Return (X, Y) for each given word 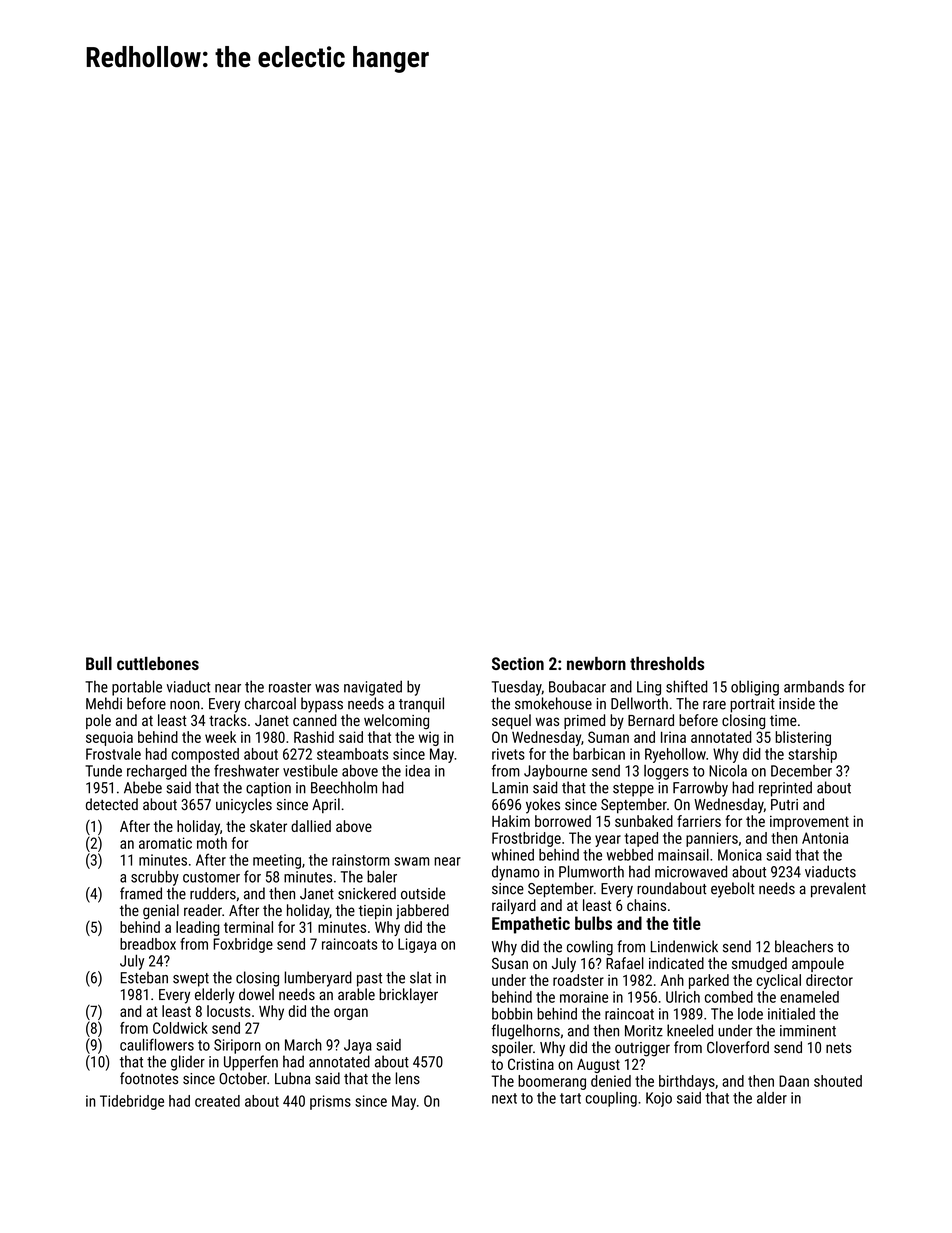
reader (203, 910)
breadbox (148, 944)
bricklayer (408, 996)
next (504, 1098)
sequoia (109, 738)
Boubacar (577, 686)
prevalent (838, 890)
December (801, 771)
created (217, 1101)
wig (429, 738)
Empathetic (531, 925)
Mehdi (104, 703)
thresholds (667, 663)
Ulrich (683, 997)
